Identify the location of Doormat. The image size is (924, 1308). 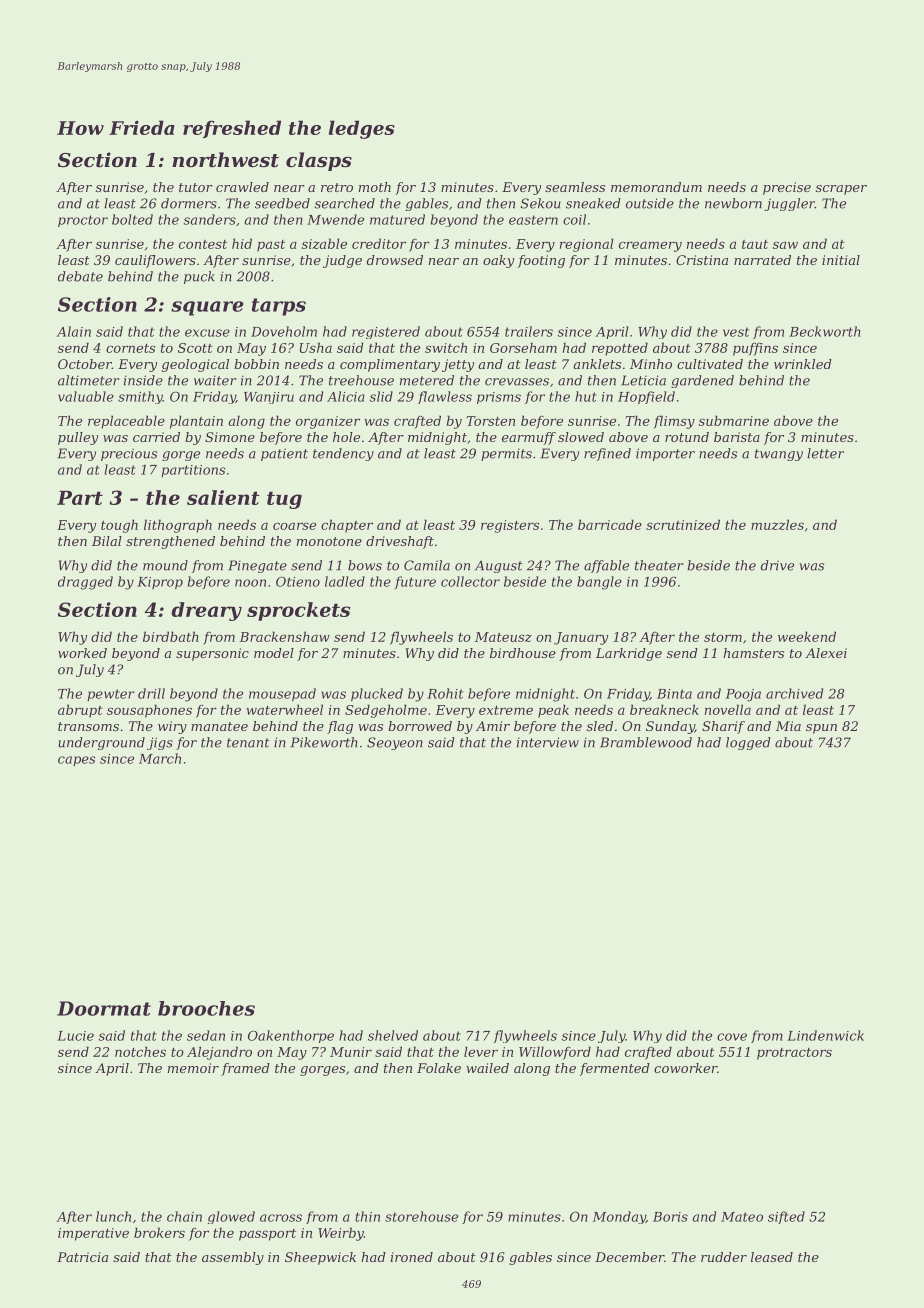
(104, 1008).
